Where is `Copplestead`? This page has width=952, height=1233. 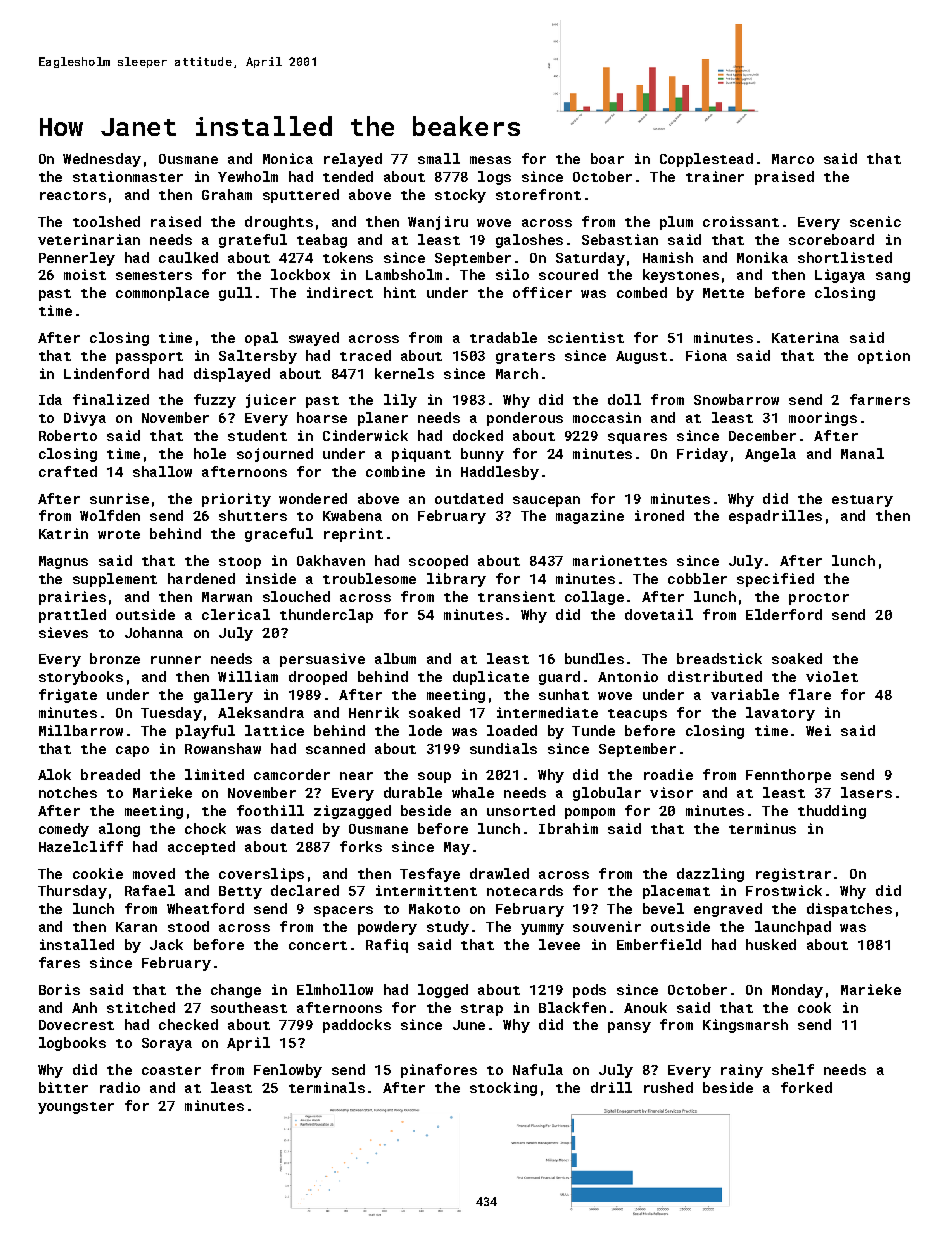
Copplestead is located at coordinates (706, 160).
